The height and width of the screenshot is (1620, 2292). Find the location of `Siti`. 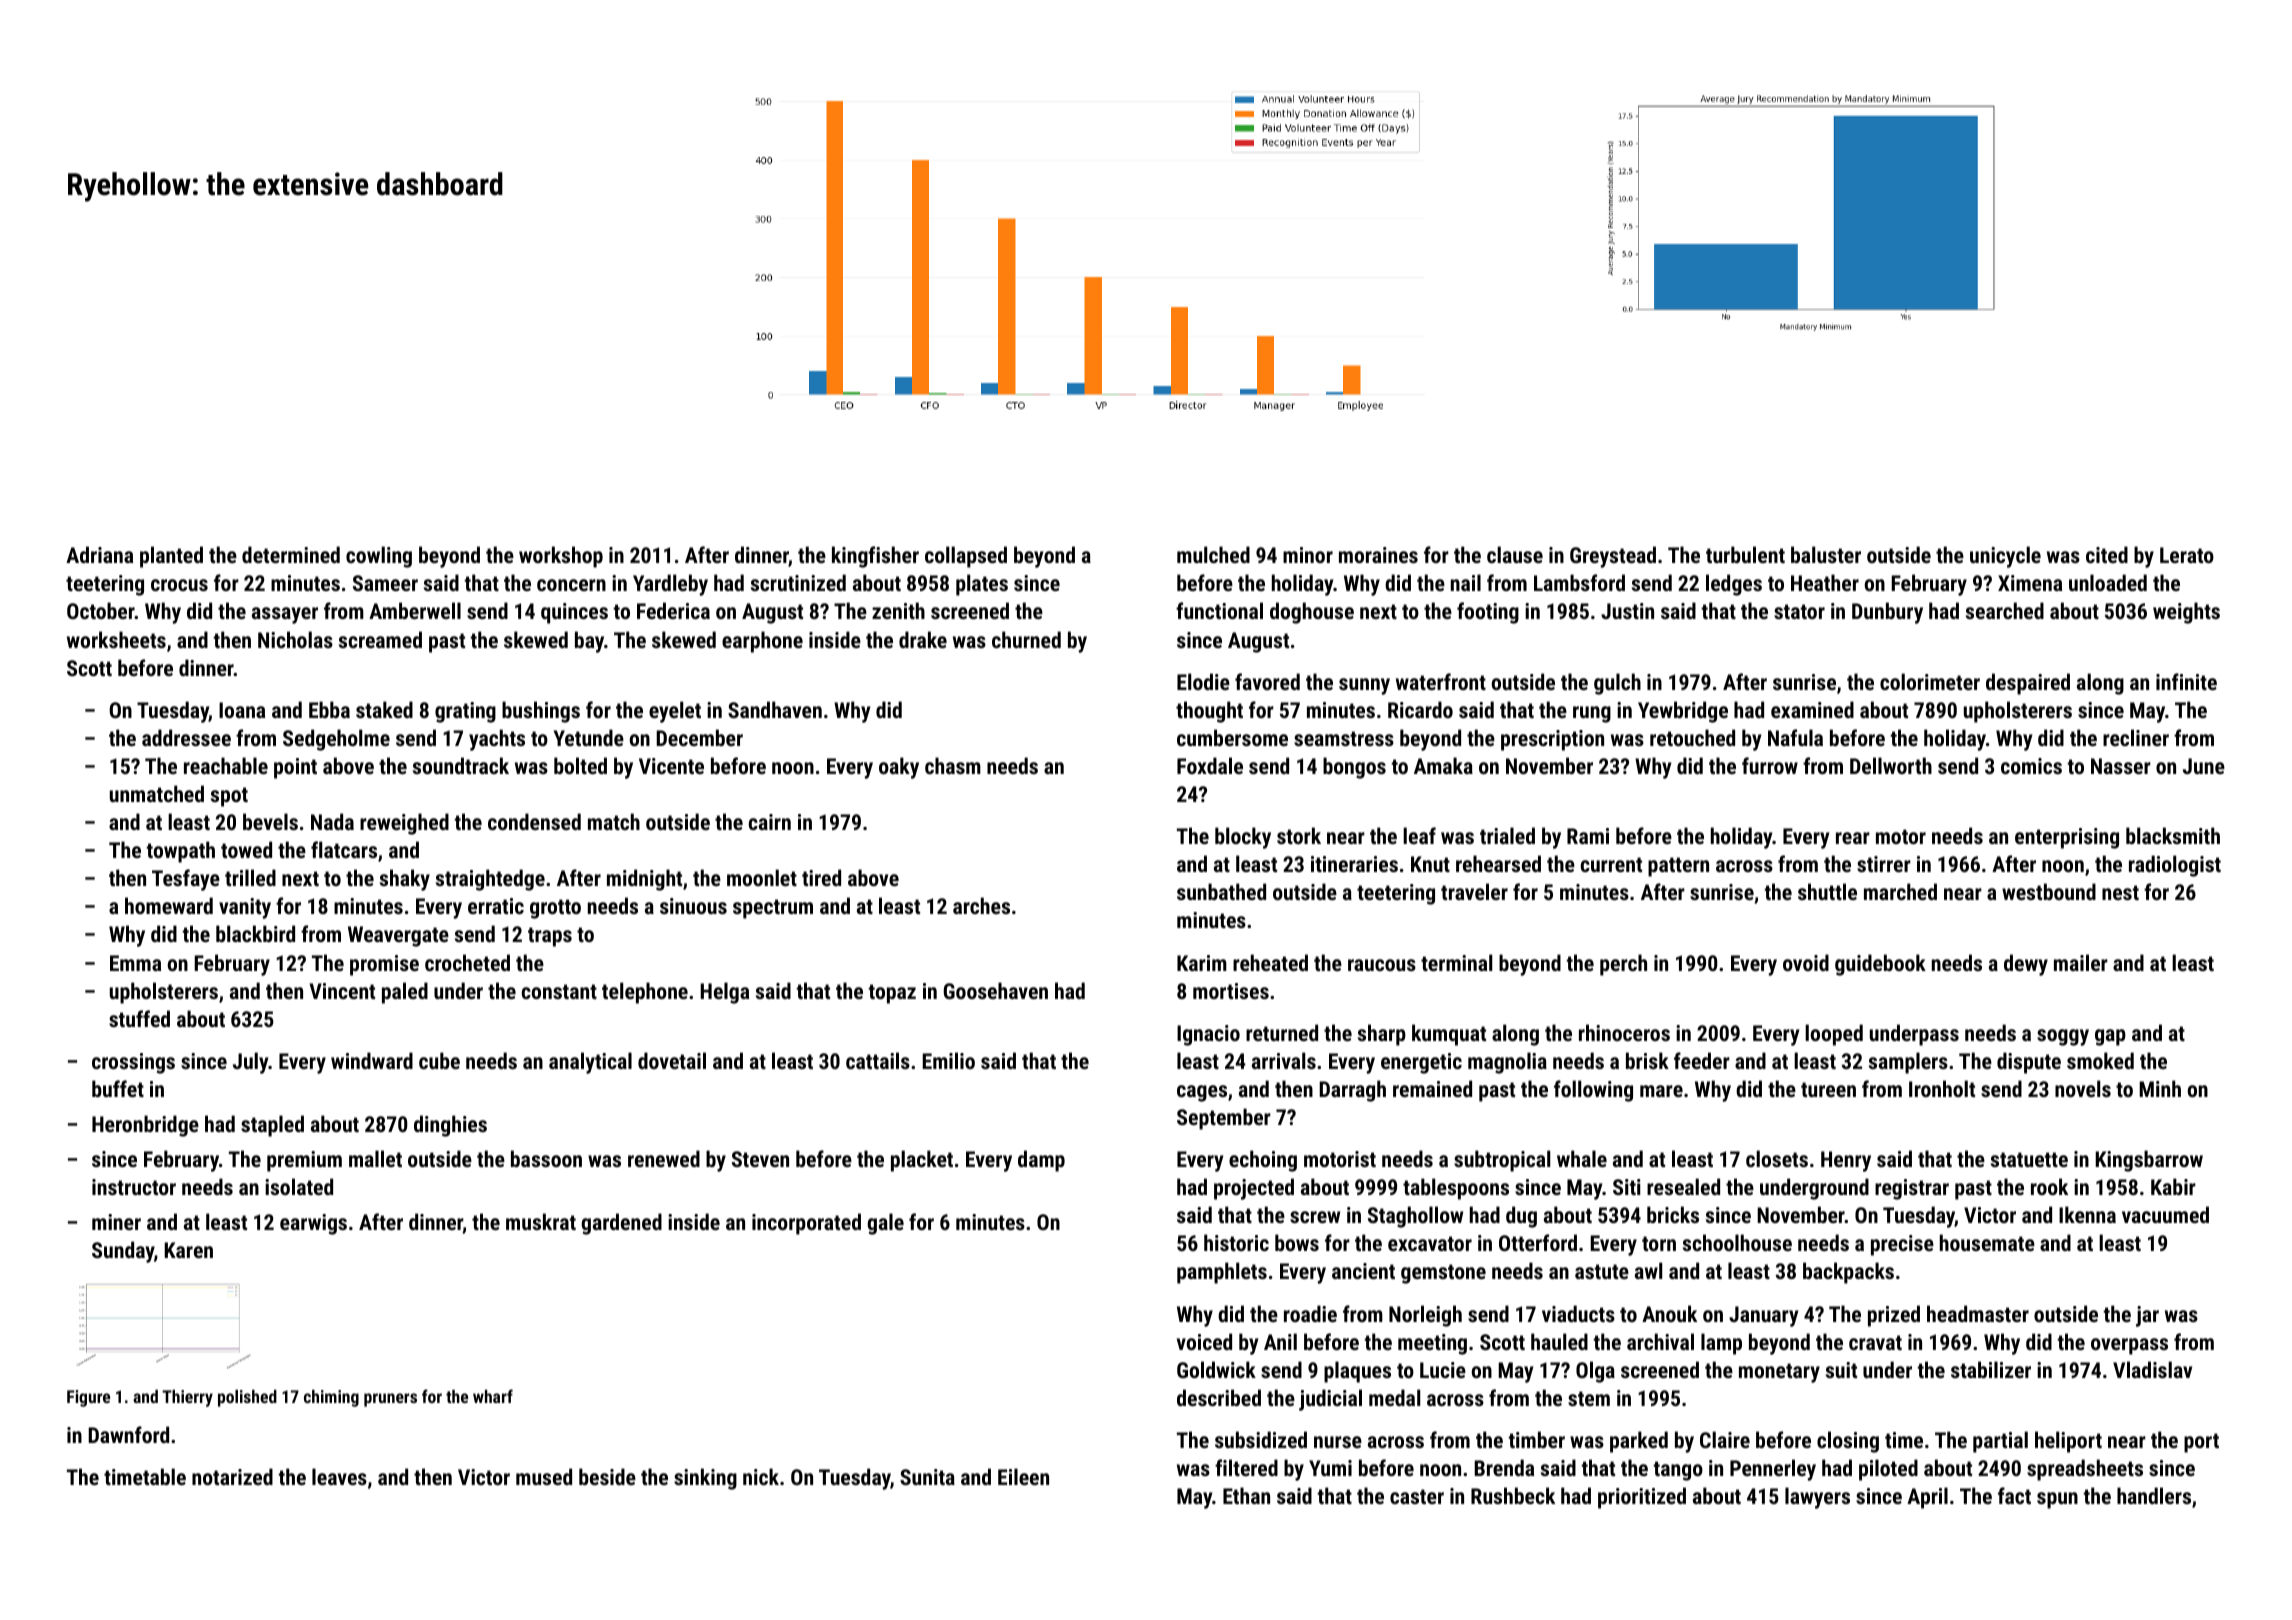

Siti is located at coordinates (1627, 1187).
